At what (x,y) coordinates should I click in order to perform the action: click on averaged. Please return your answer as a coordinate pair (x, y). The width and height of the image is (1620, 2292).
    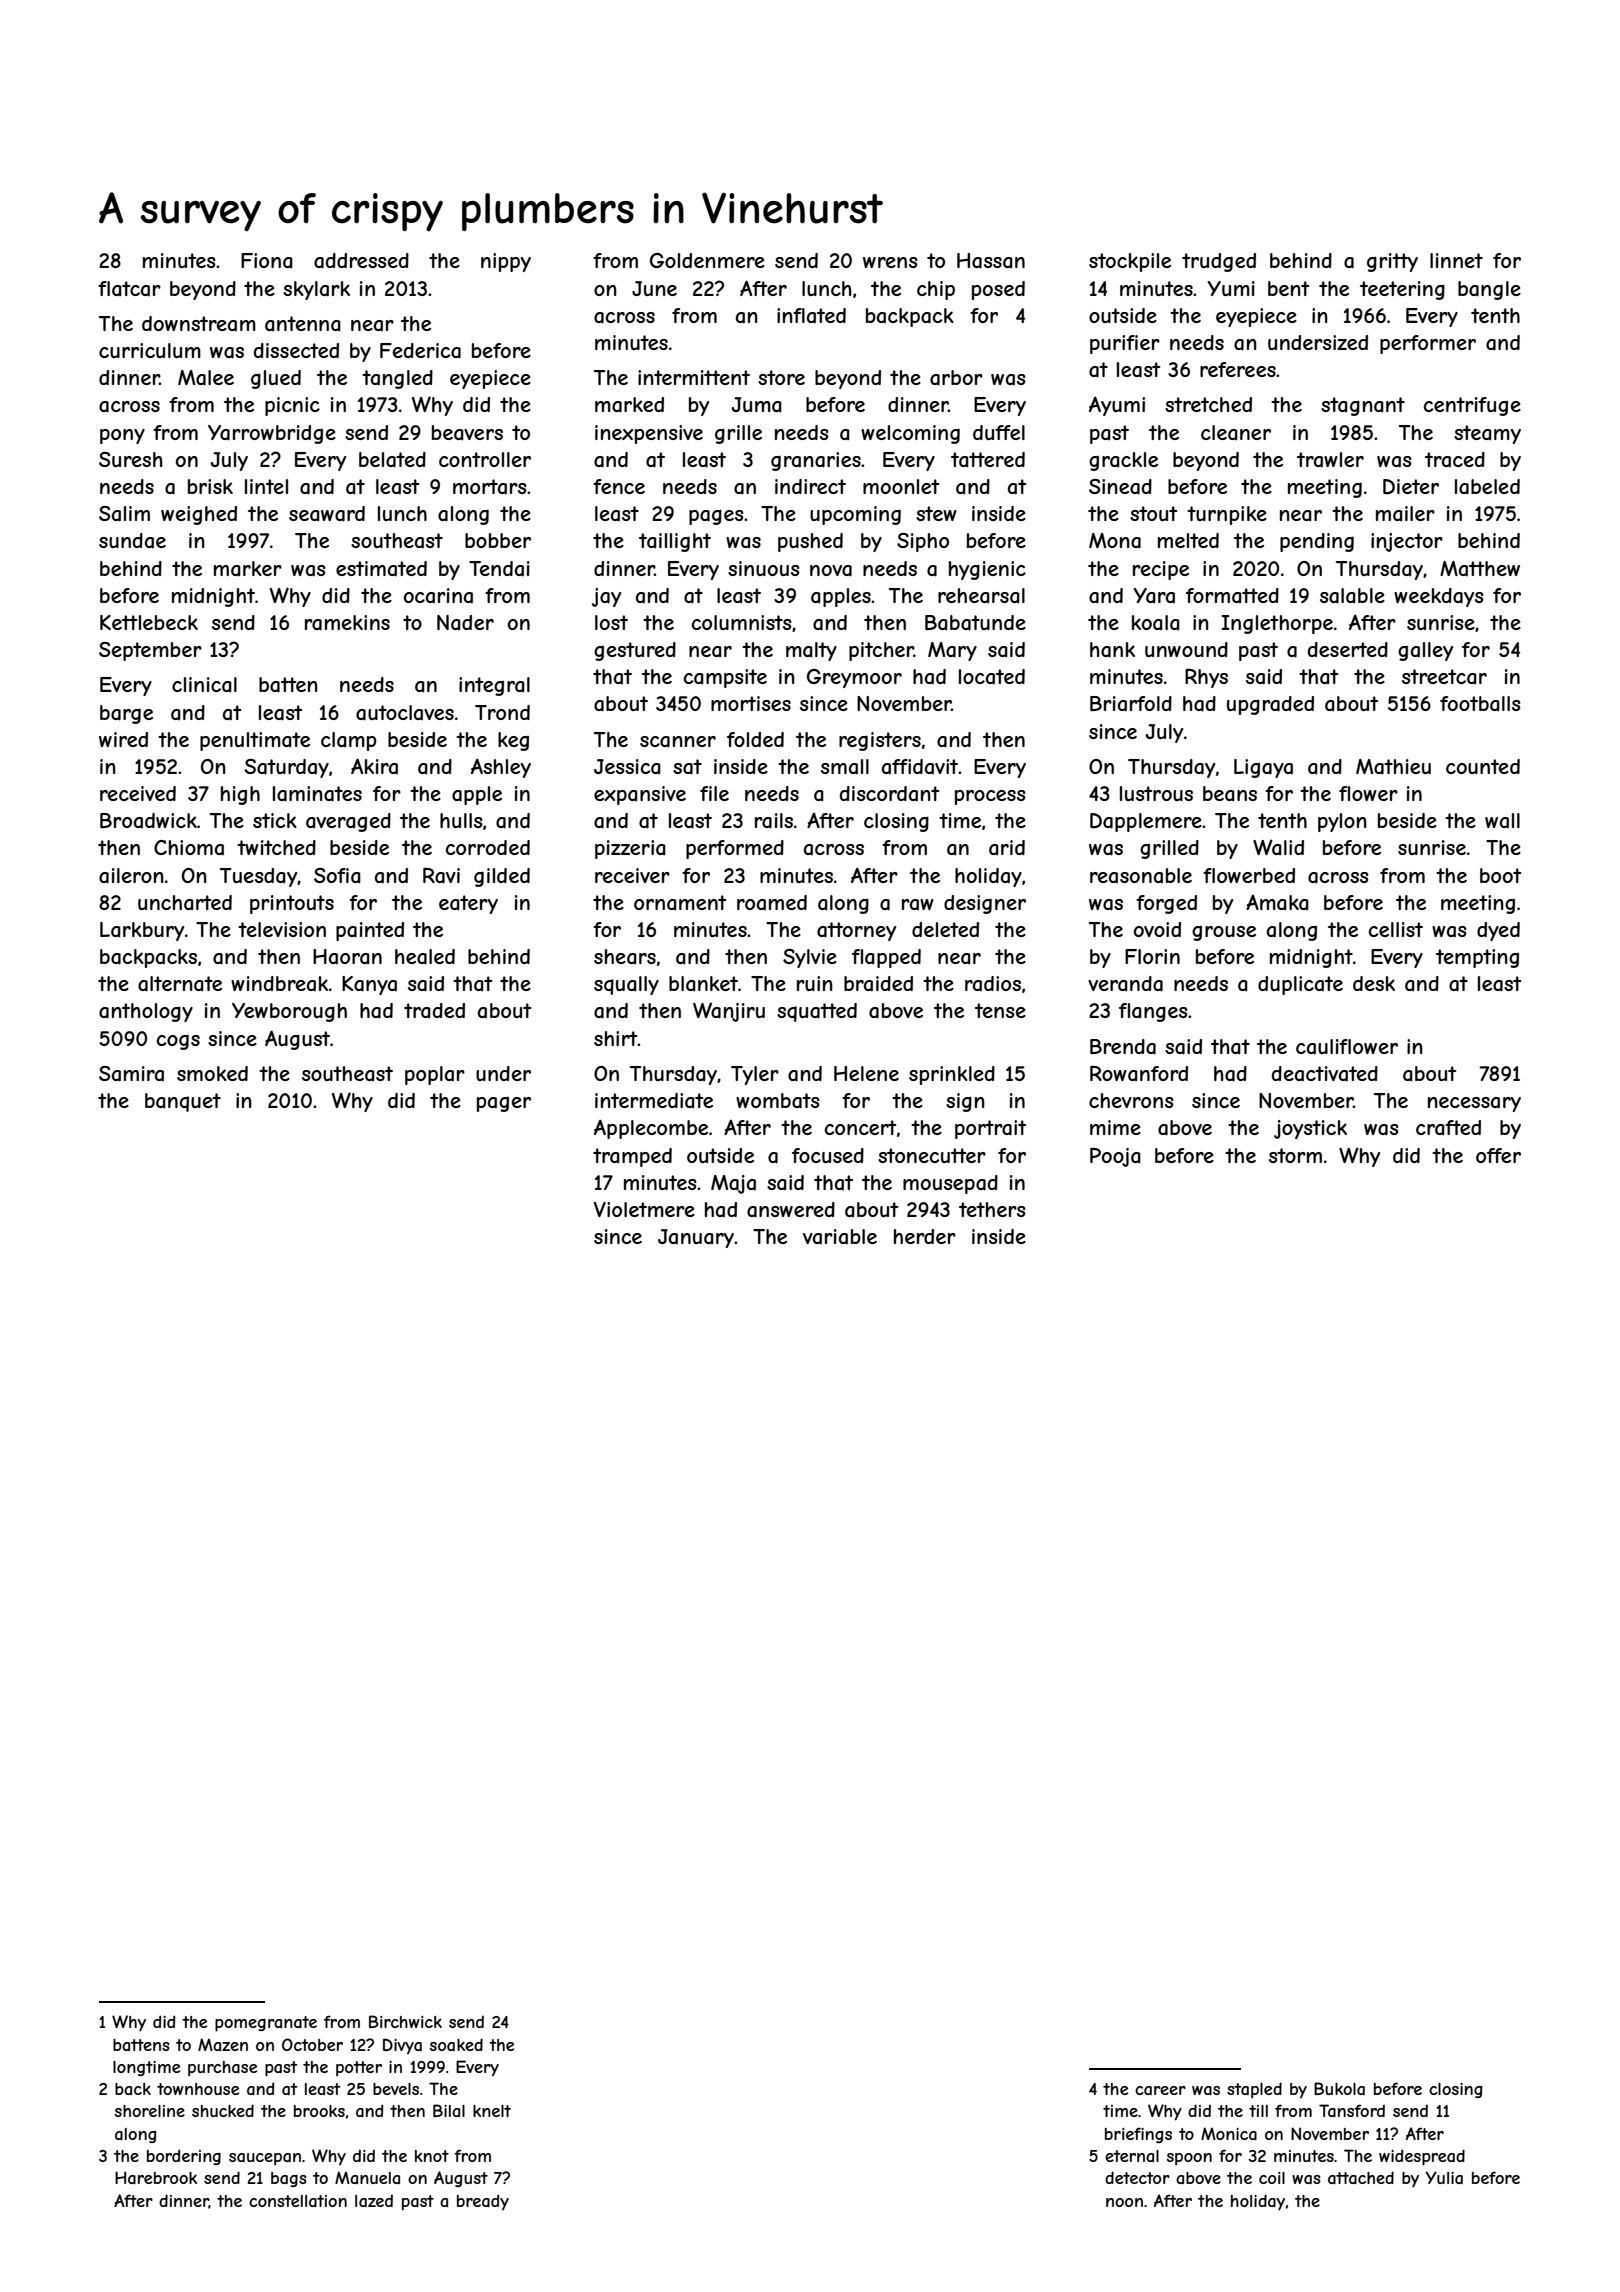
    Looking at the image, I should click on (348, 822).
